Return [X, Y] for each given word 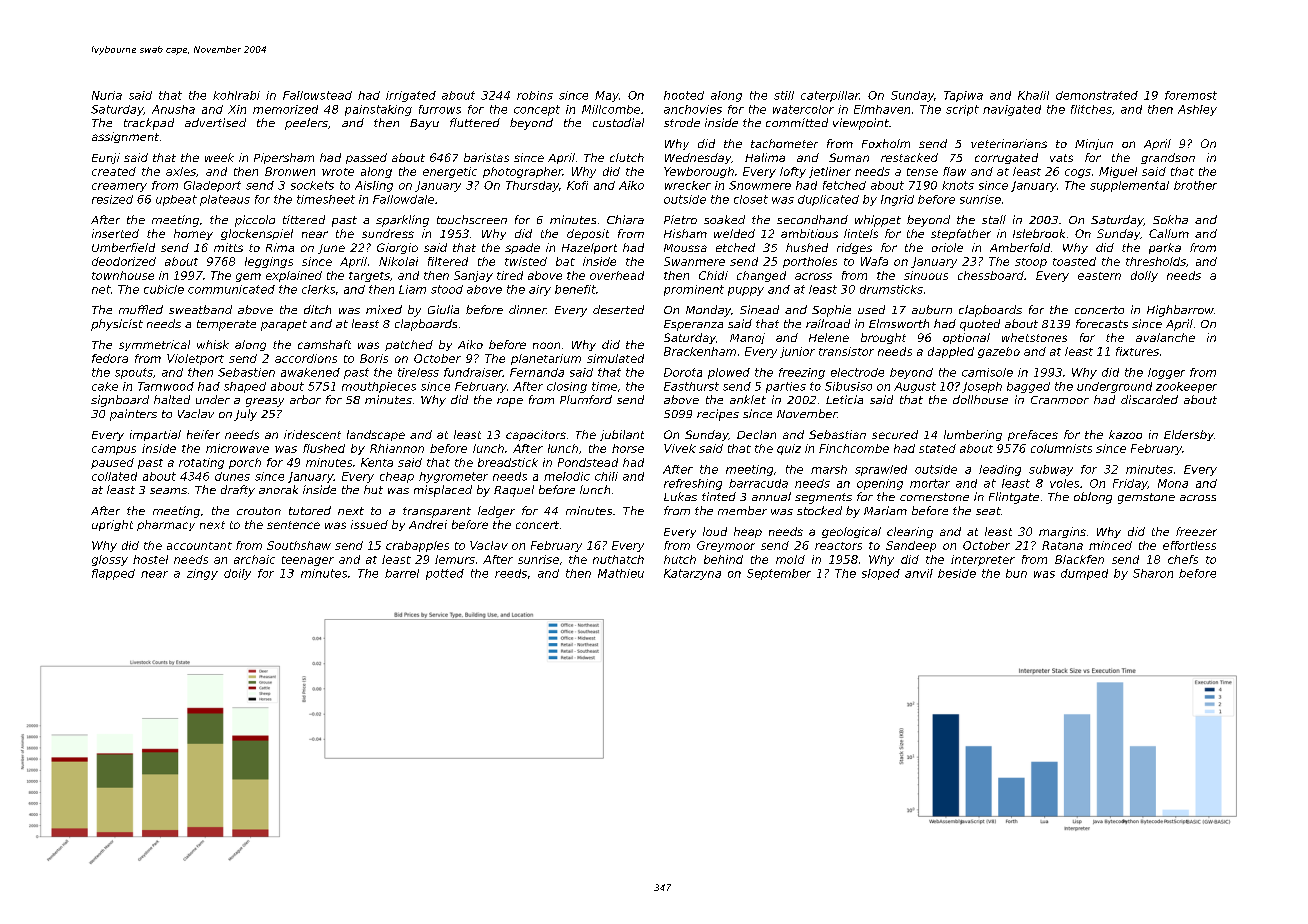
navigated [1012, 110]
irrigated [411, 96]
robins [535, 95]
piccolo [255, 221]
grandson [1168, 158]
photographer [523, 172]
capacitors [536, 435]
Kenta [377, 462]
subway [1051, 470]
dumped [1084, 574]
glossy [110, 560]
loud [715, 531]
